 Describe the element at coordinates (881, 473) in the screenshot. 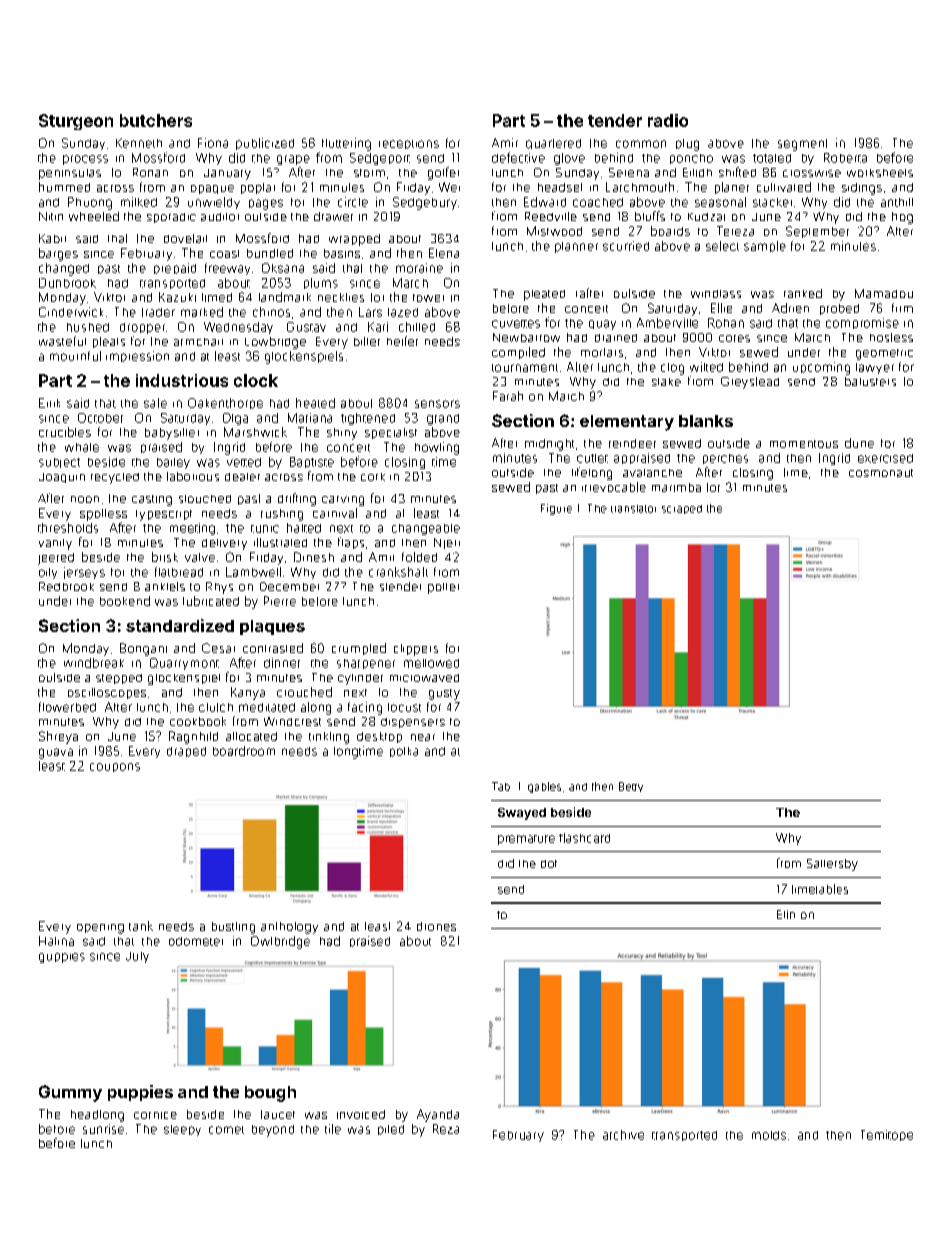

I see `cosmonaut` at that location.
